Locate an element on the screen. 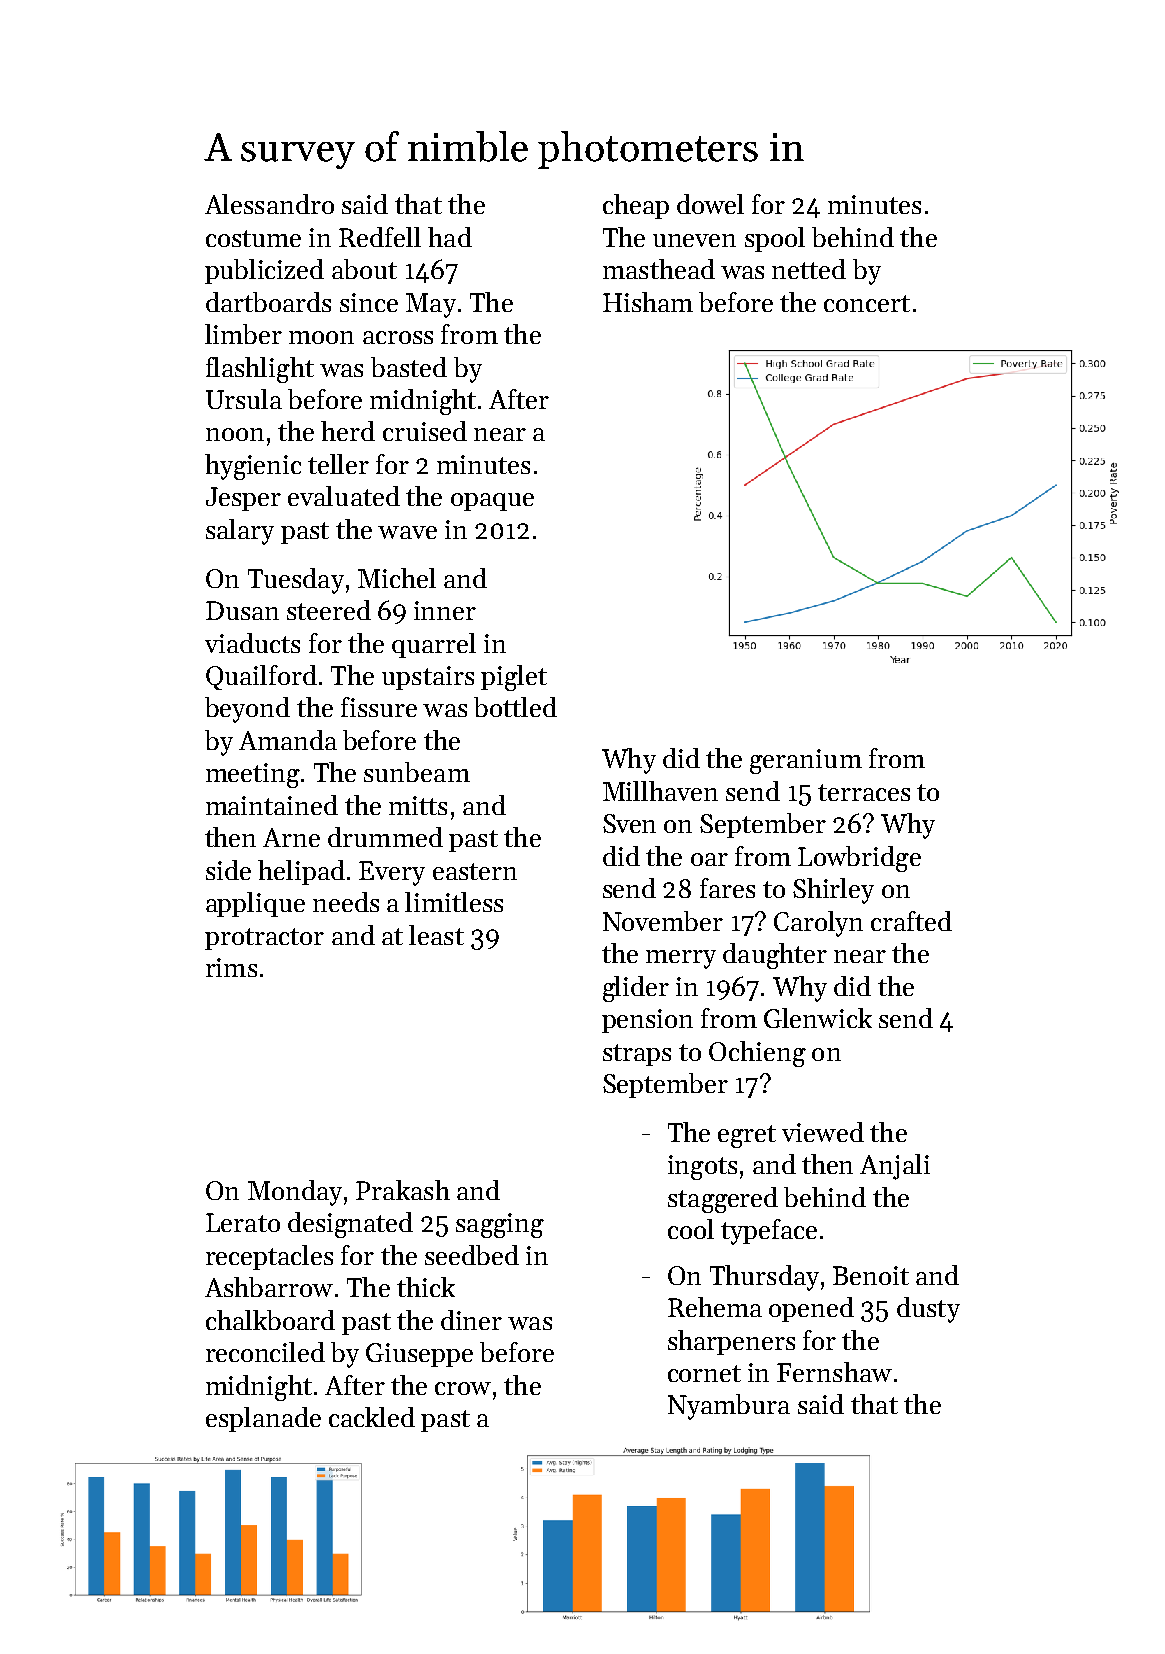  viaducts is located at coordinates (252, 643).
